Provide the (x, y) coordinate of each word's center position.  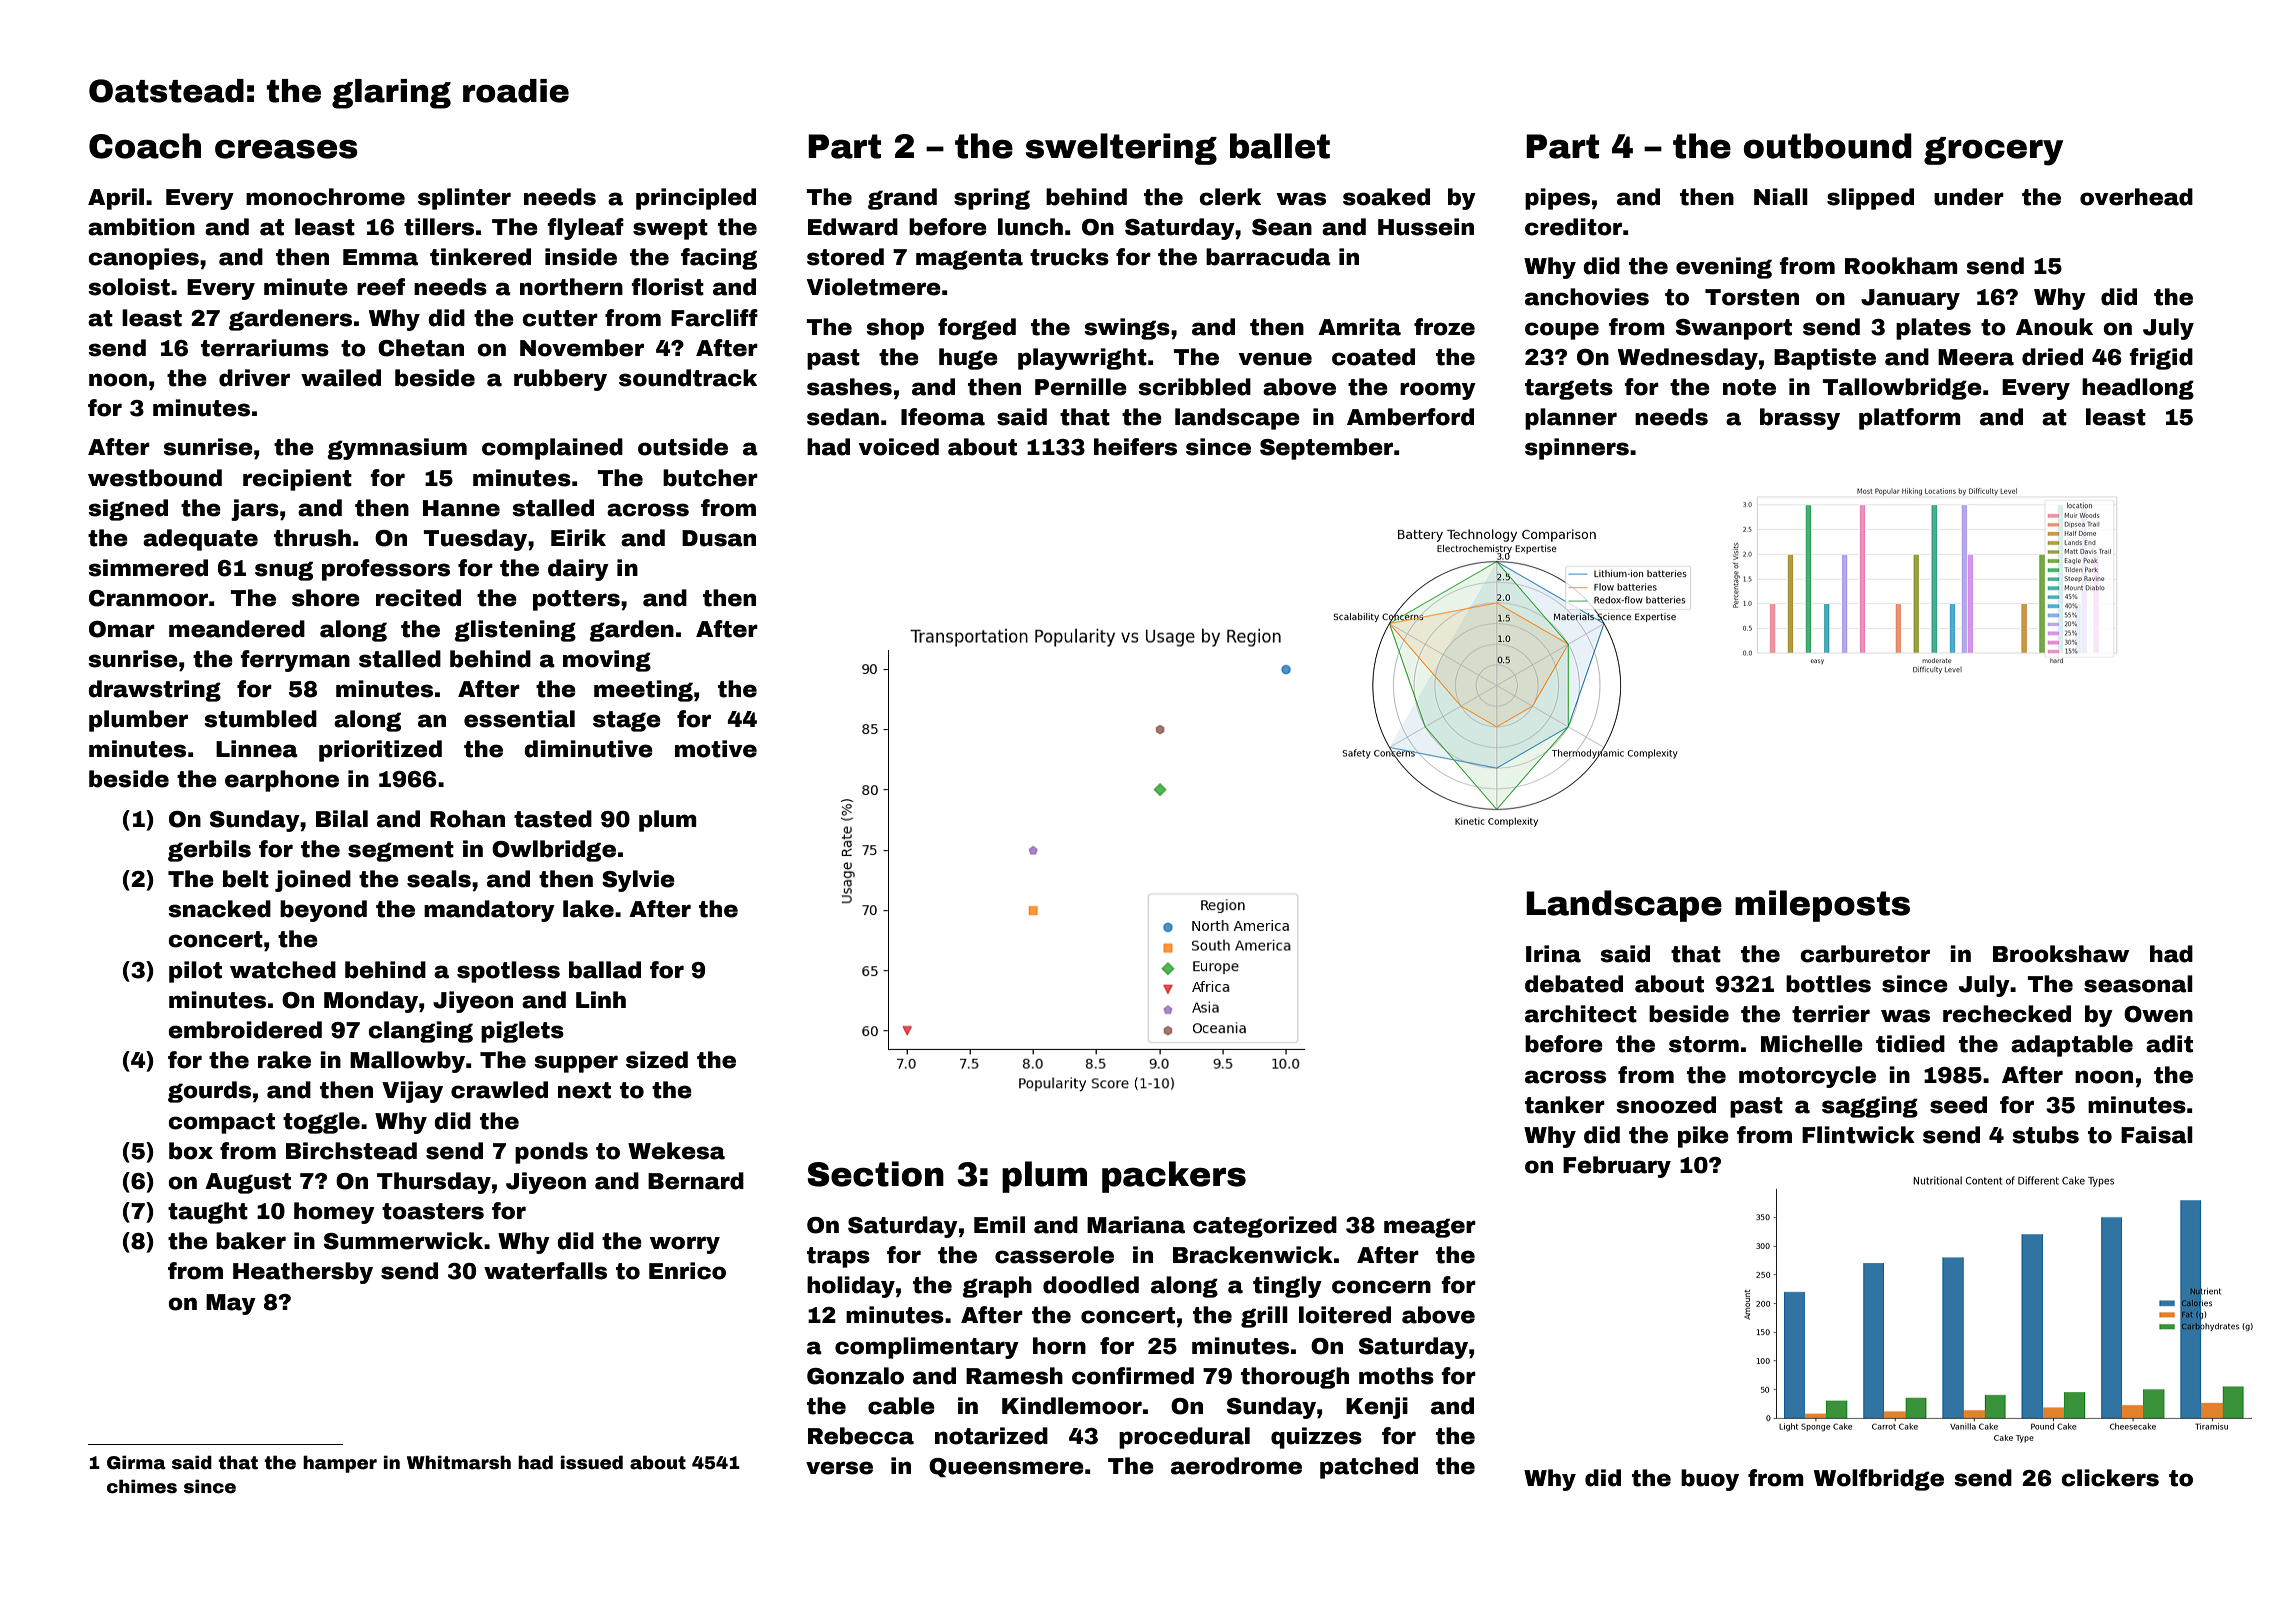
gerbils (209, 851)
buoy (1710, 1480)
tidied (1910, 1044)
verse (839, 1468)
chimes (142, 1486)
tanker (1565, 1105)
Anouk (2054, 327)
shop (895, 329)
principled (696, 199)
